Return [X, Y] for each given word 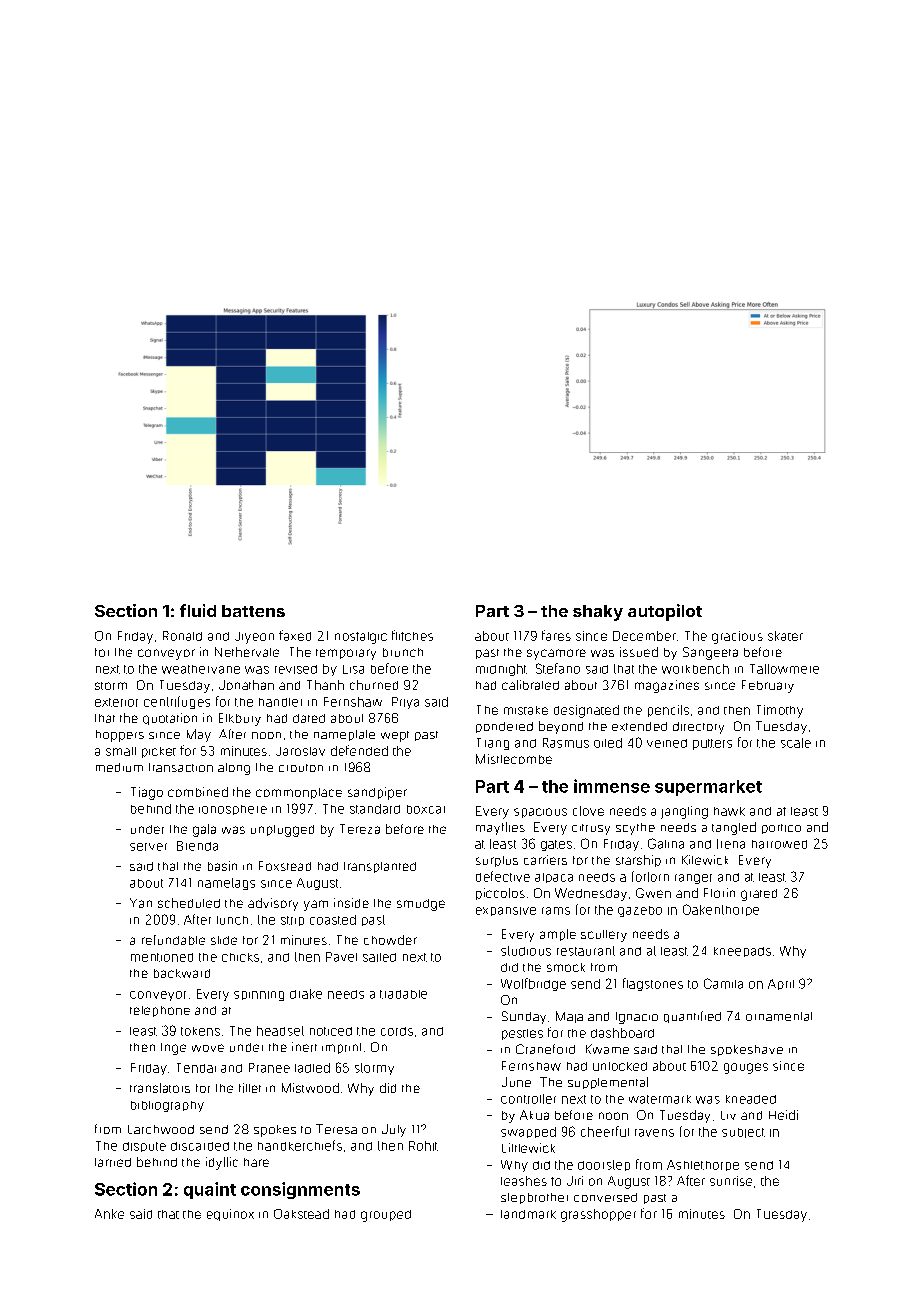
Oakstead [301, 1214]
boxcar [426, 809]
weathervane [201, 669]
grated [759, 895]
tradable [403, 994]
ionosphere [233, 810]
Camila [723, 983]
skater [785, 636]
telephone [160, 1011]
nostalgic [361, 638]
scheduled [189, 903]
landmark [528, 1214]
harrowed [779, 844]
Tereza [360, 829]
